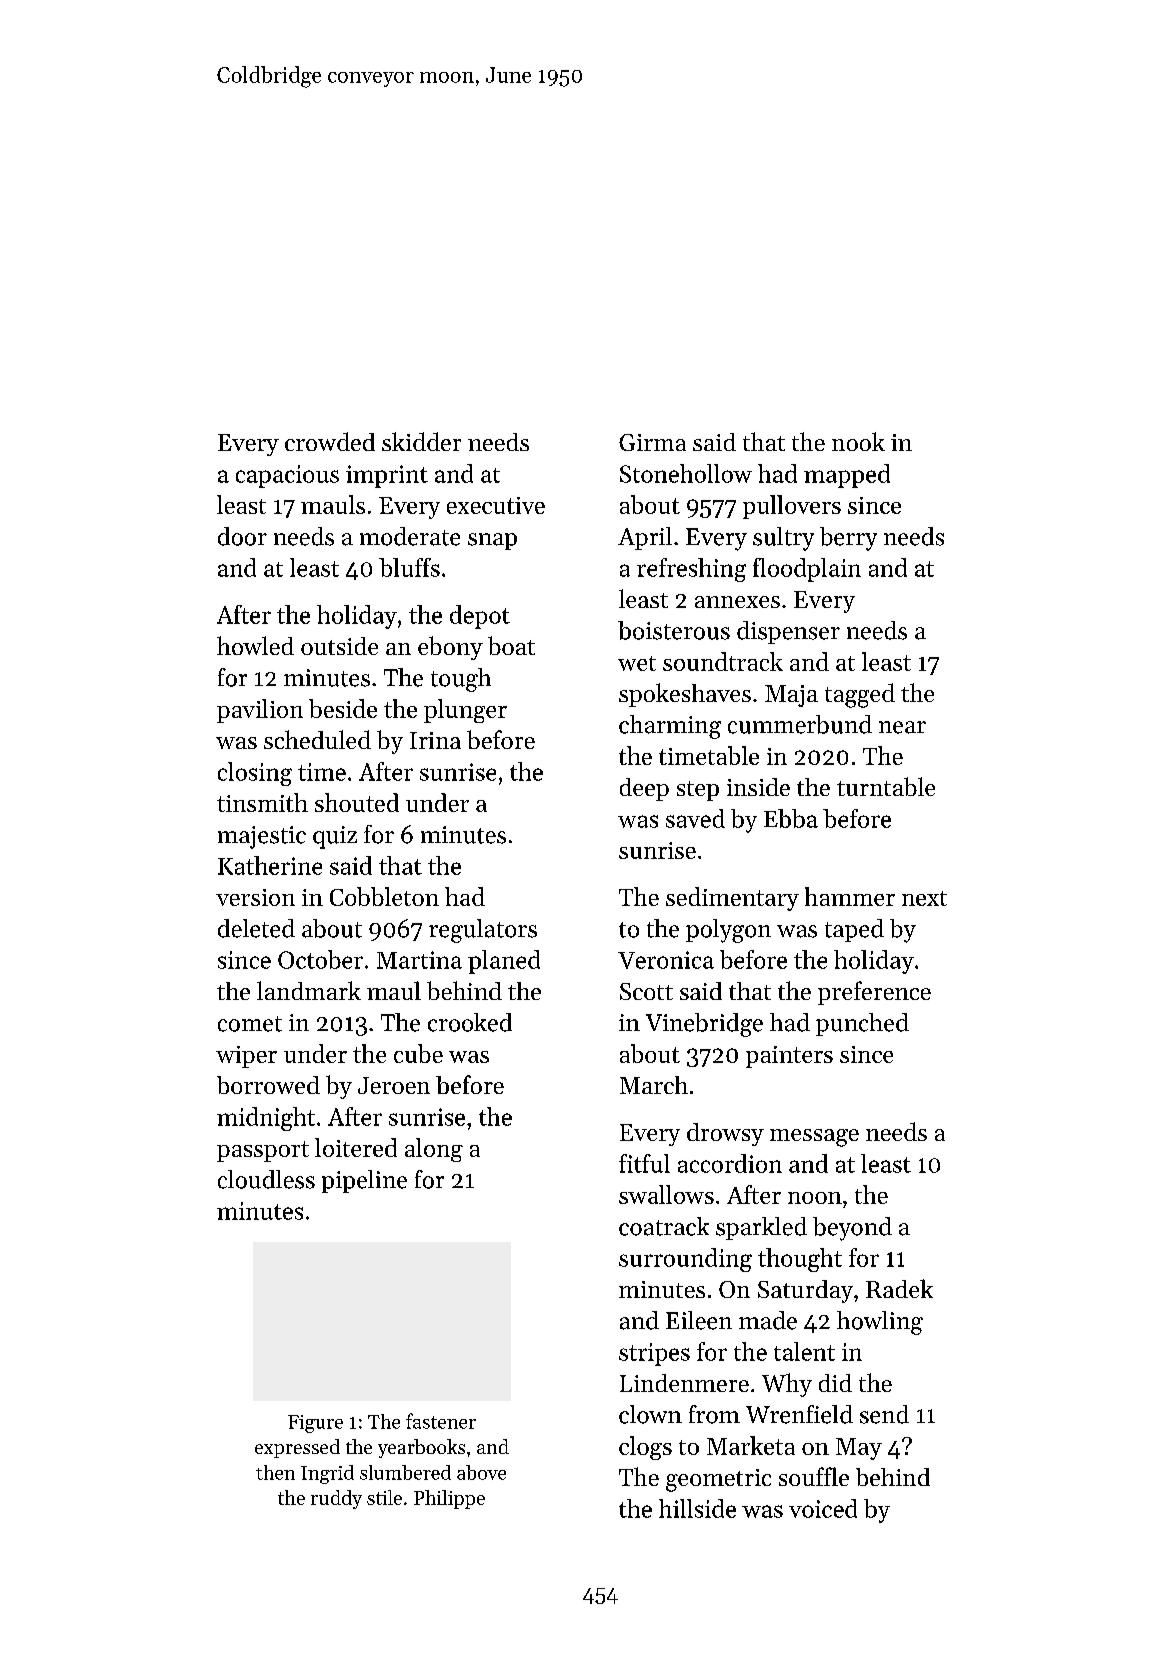 The width and height of the screenshot is (1165, 1654). Describe the element at coordinates (255, 645) in the screenshot. I see `howled` at that location.
